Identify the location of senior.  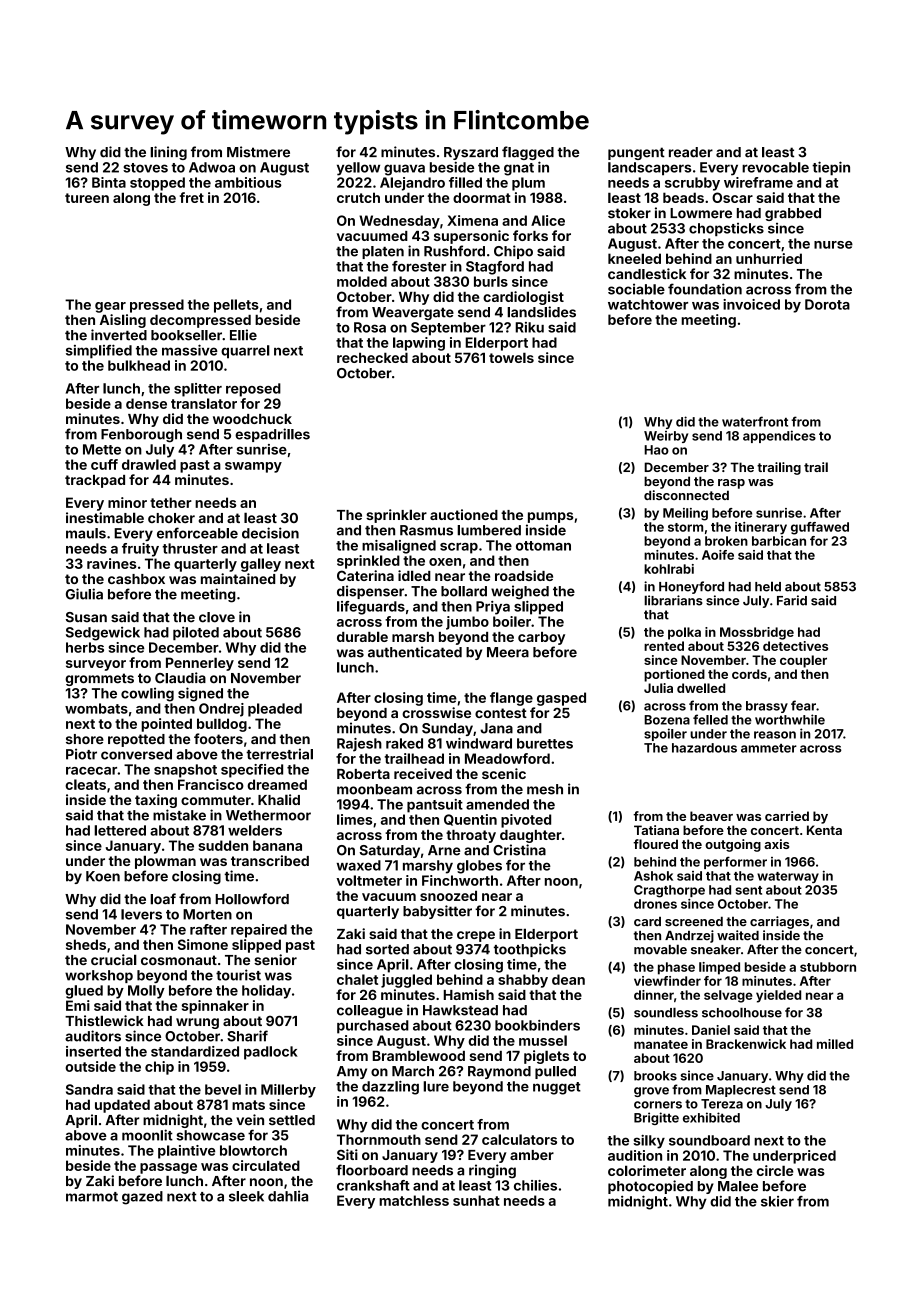
(275, 959).
